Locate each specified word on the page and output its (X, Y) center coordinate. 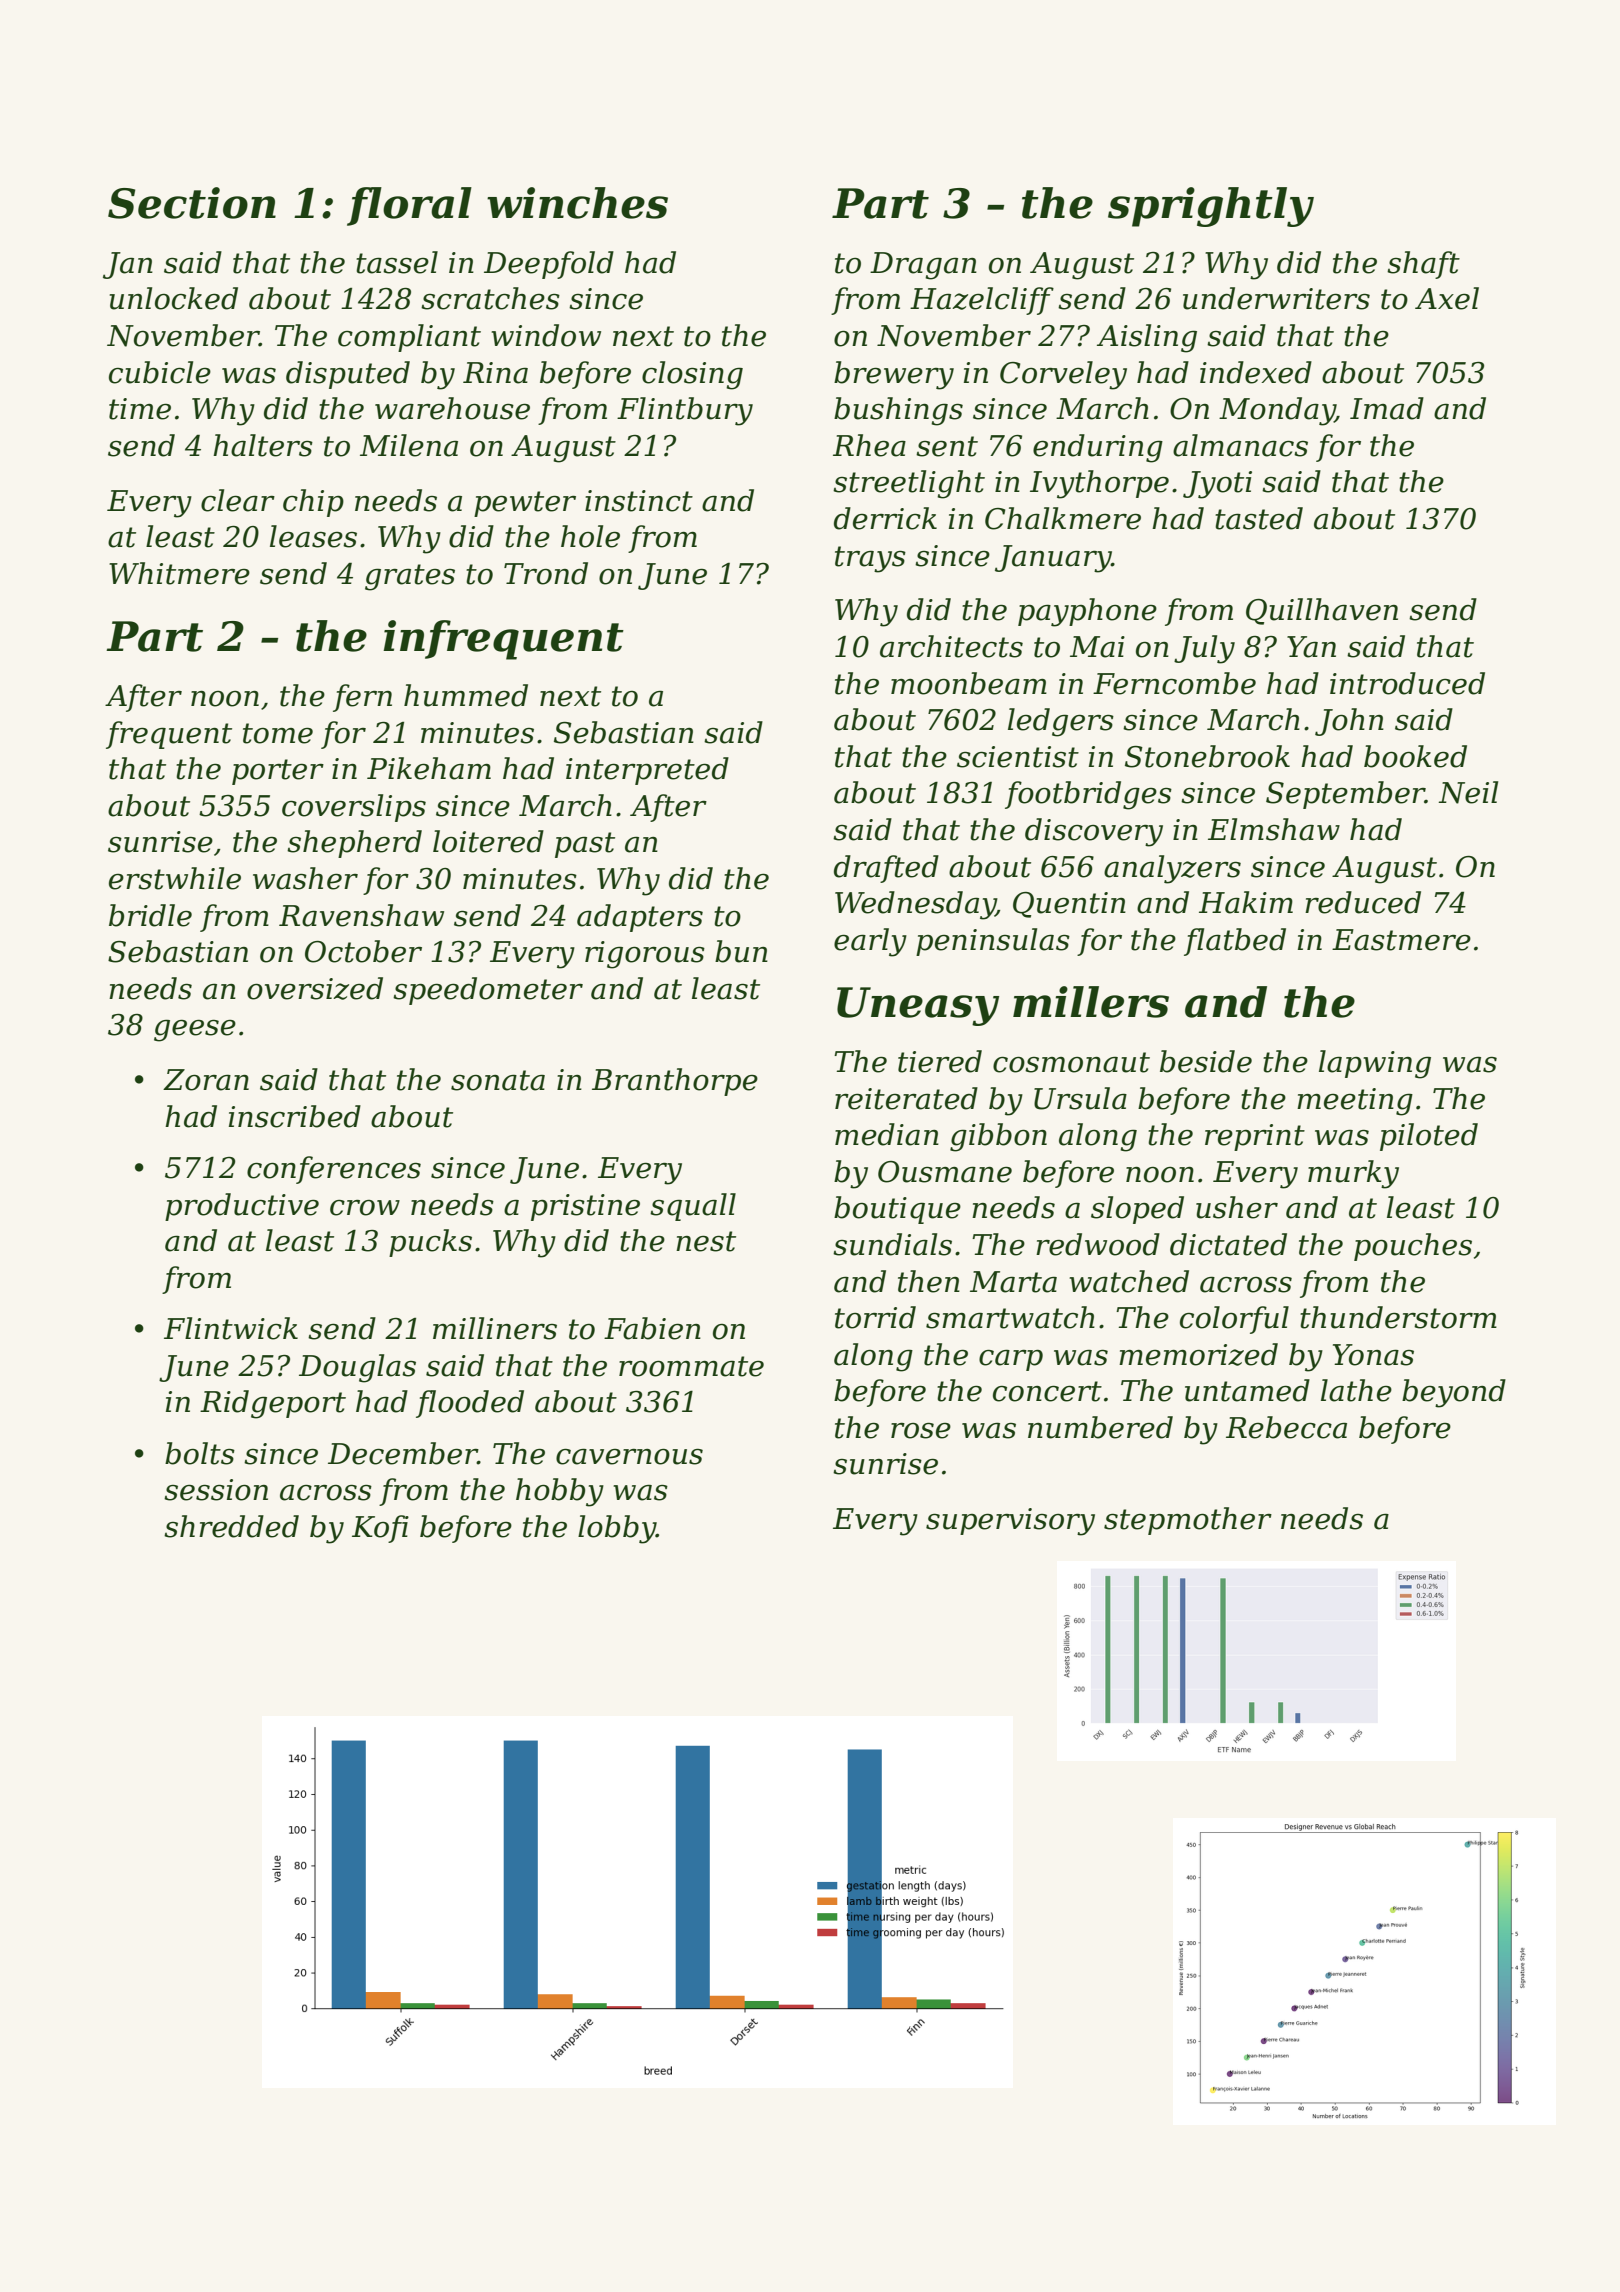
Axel (1447, 298)
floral (409, 206)
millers (1091, 1002)
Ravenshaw (361, 915)
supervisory (1010, 1522)
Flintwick (231, 1328)
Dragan (923, 266)
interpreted (647, 771)
